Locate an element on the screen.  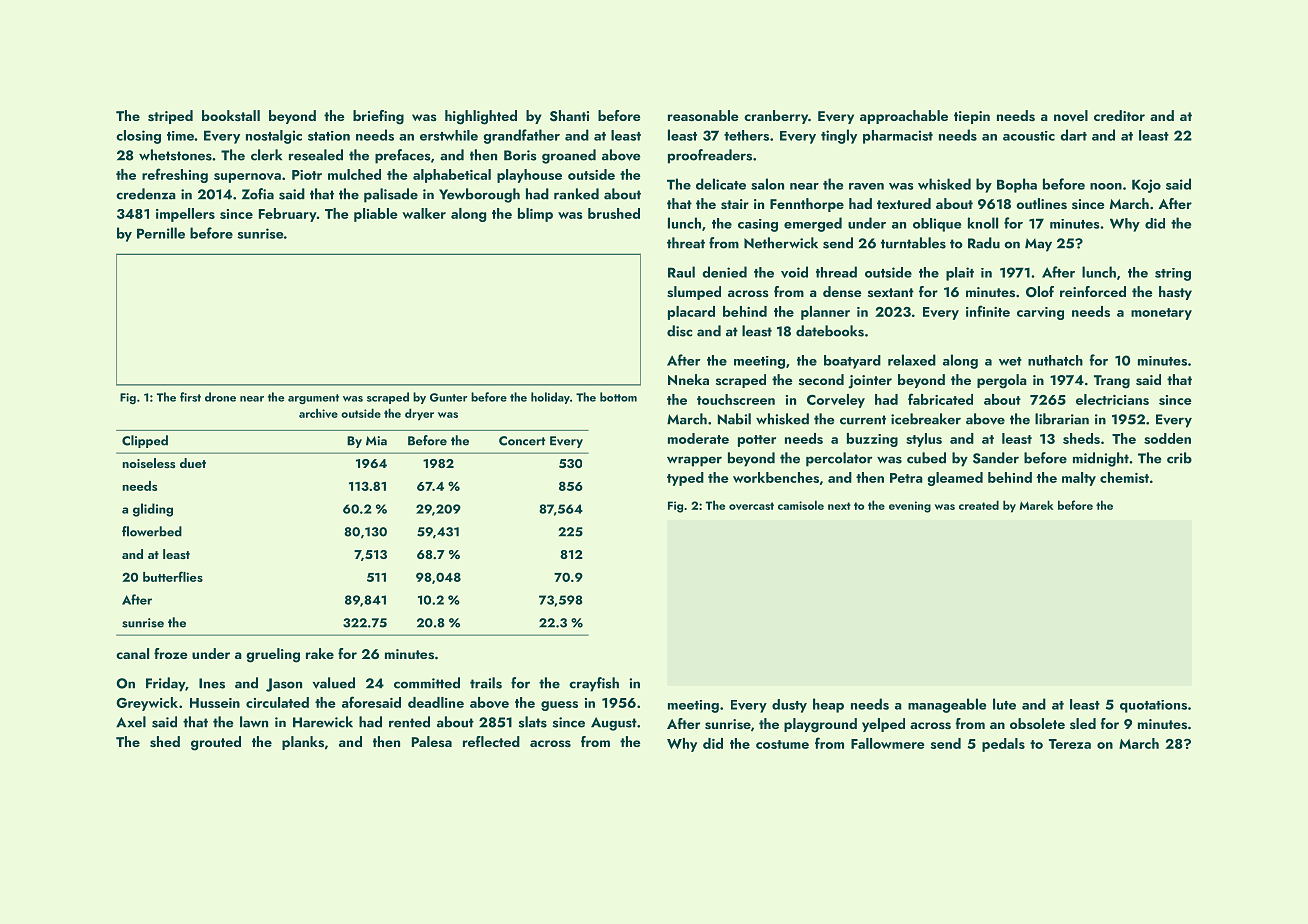
bookstall is located at coordinates (231, 115).
